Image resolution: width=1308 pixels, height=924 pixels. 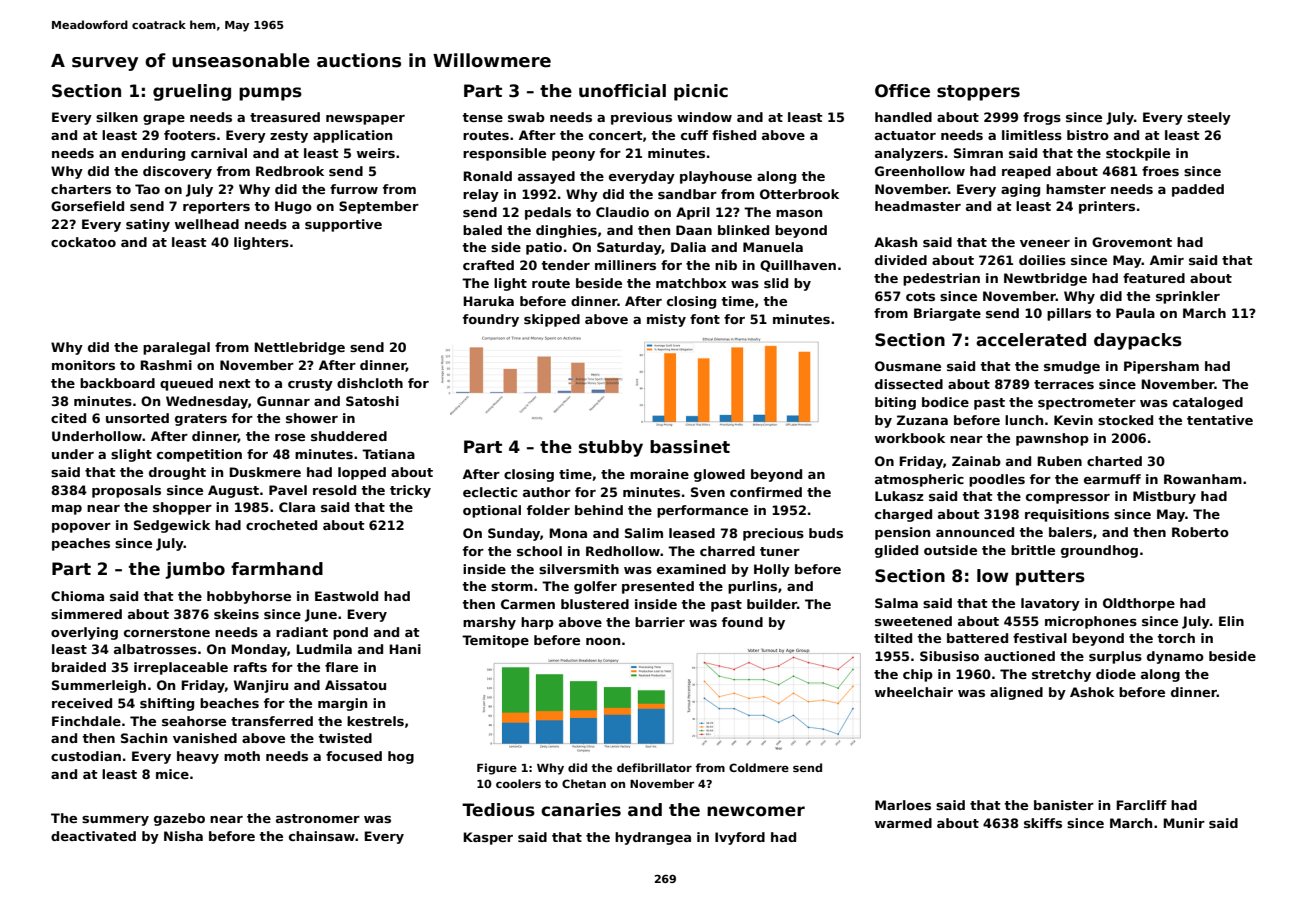 What do you see at coordinates (1016, 693) in the document?
I see `aligned` at bounding box center [1016, 693].
